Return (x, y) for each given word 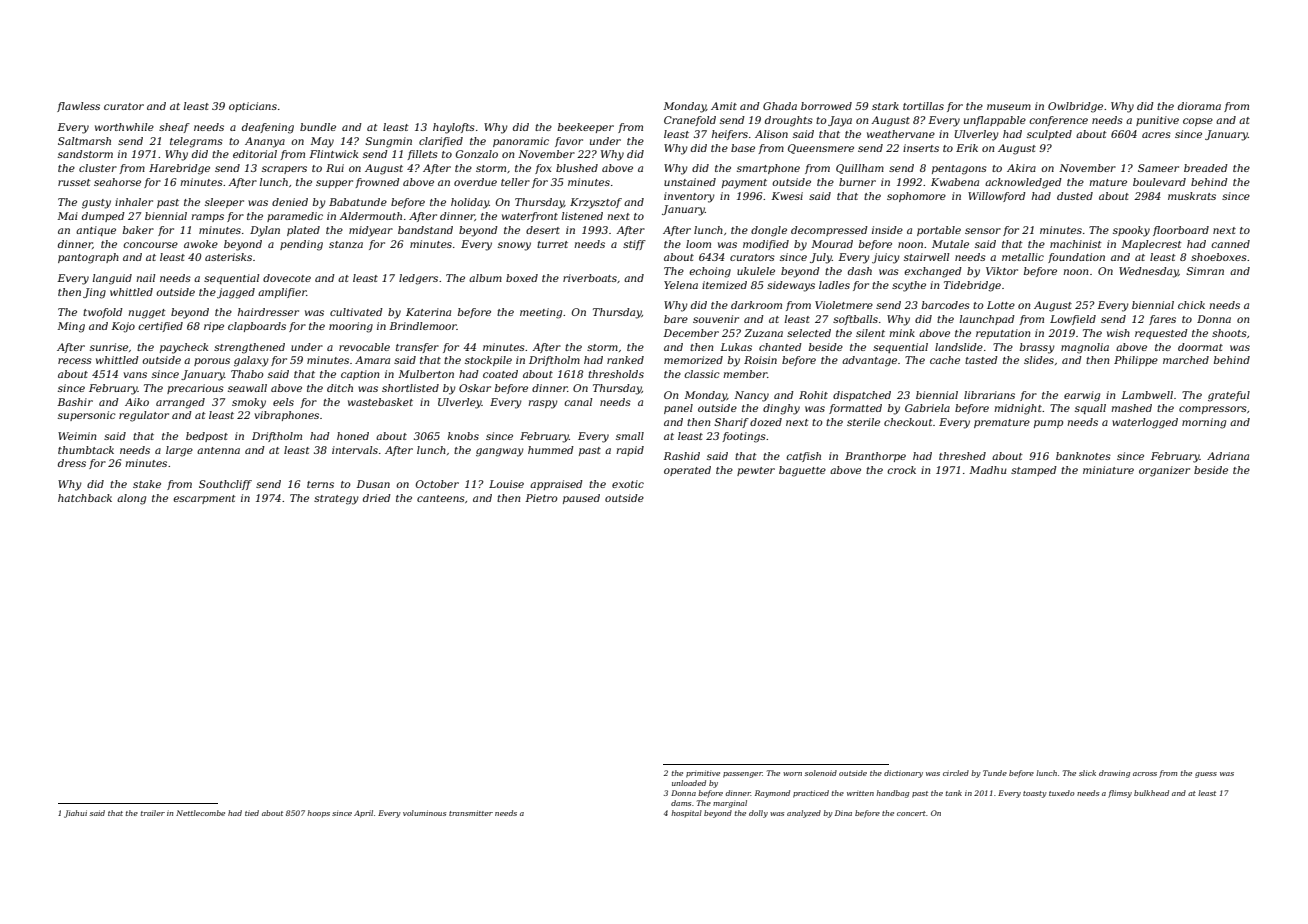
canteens (441, 498)
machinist (1076, 244)
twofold (103, 313)
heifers (730, 135)
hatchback (85, 498)
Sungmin (388, 142)
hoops (318, 813)
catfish (803, 457)
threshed (962, 456)
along (131, 499)
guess (1206, 775)
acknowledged (1023, 183)
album (485, 278)
